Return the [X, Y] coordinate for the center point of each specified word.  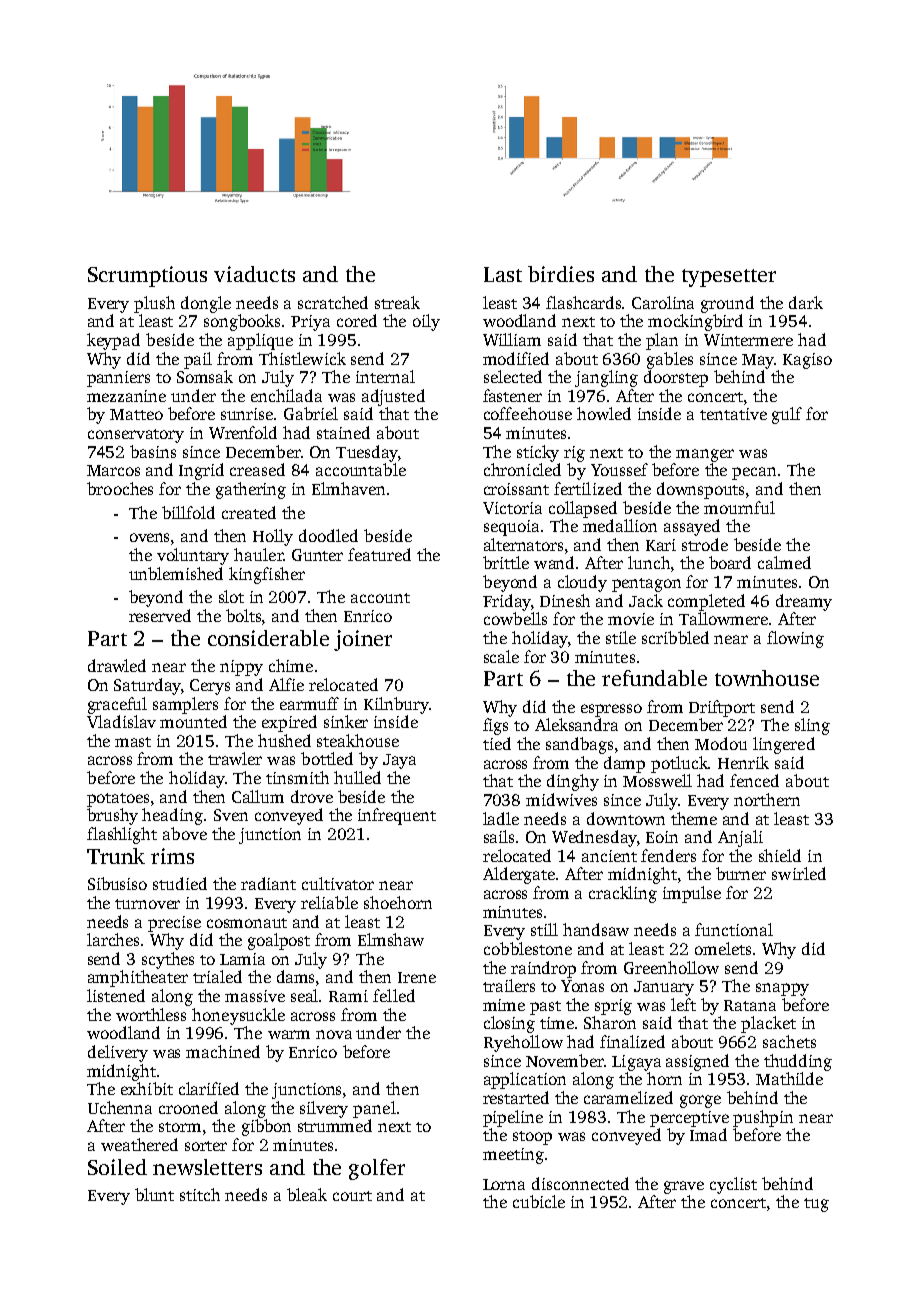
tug [816, 1205]
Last [503, 274]
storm [180, 1127]
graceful [117, 705]
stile [621, 637]
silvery [324, 1109]
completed [706, 602]
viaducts [254, 274]
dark [806, 302]
